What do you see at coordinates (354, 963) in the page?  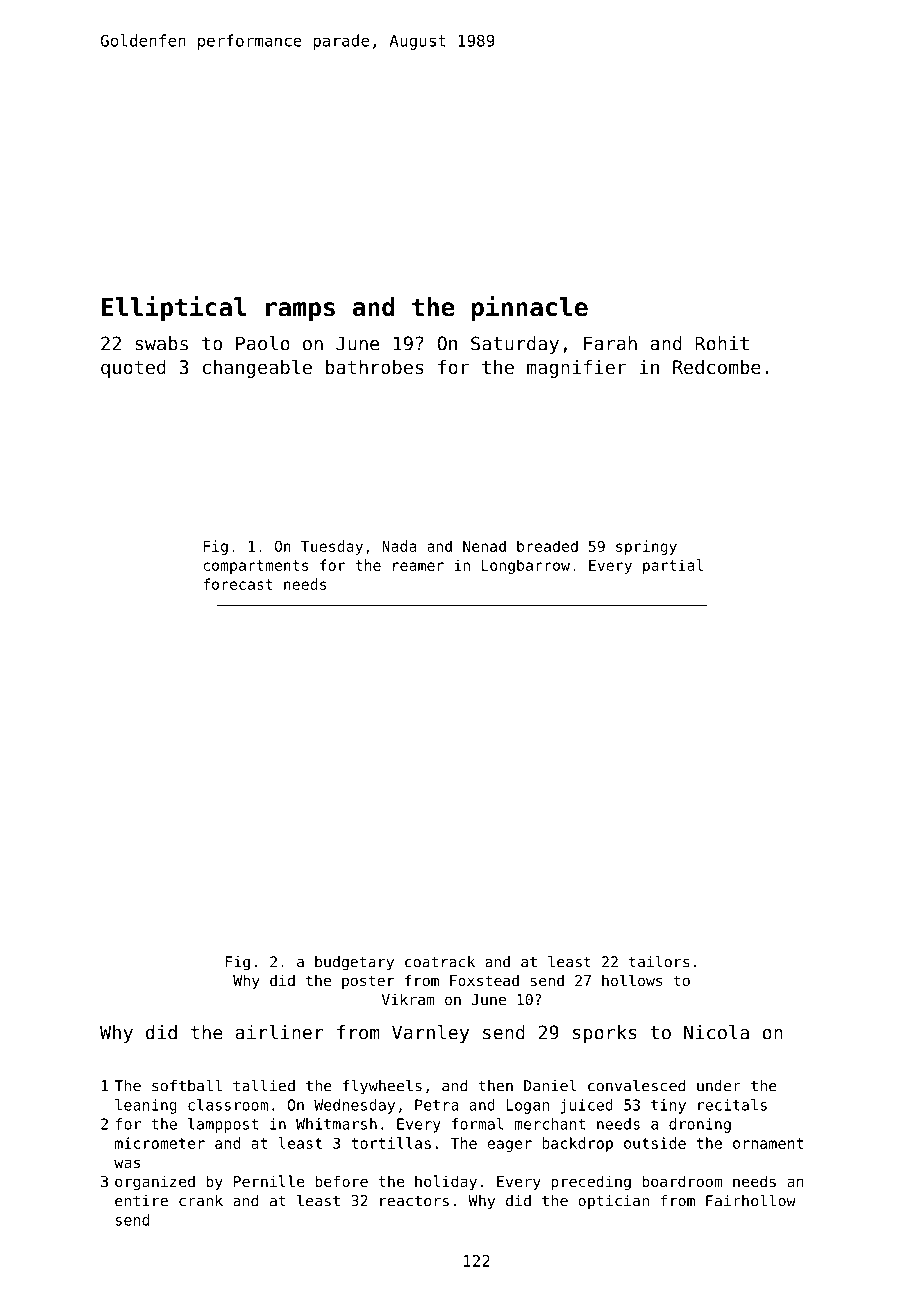 I see `budgetary` at bounding box center [354, 963].
